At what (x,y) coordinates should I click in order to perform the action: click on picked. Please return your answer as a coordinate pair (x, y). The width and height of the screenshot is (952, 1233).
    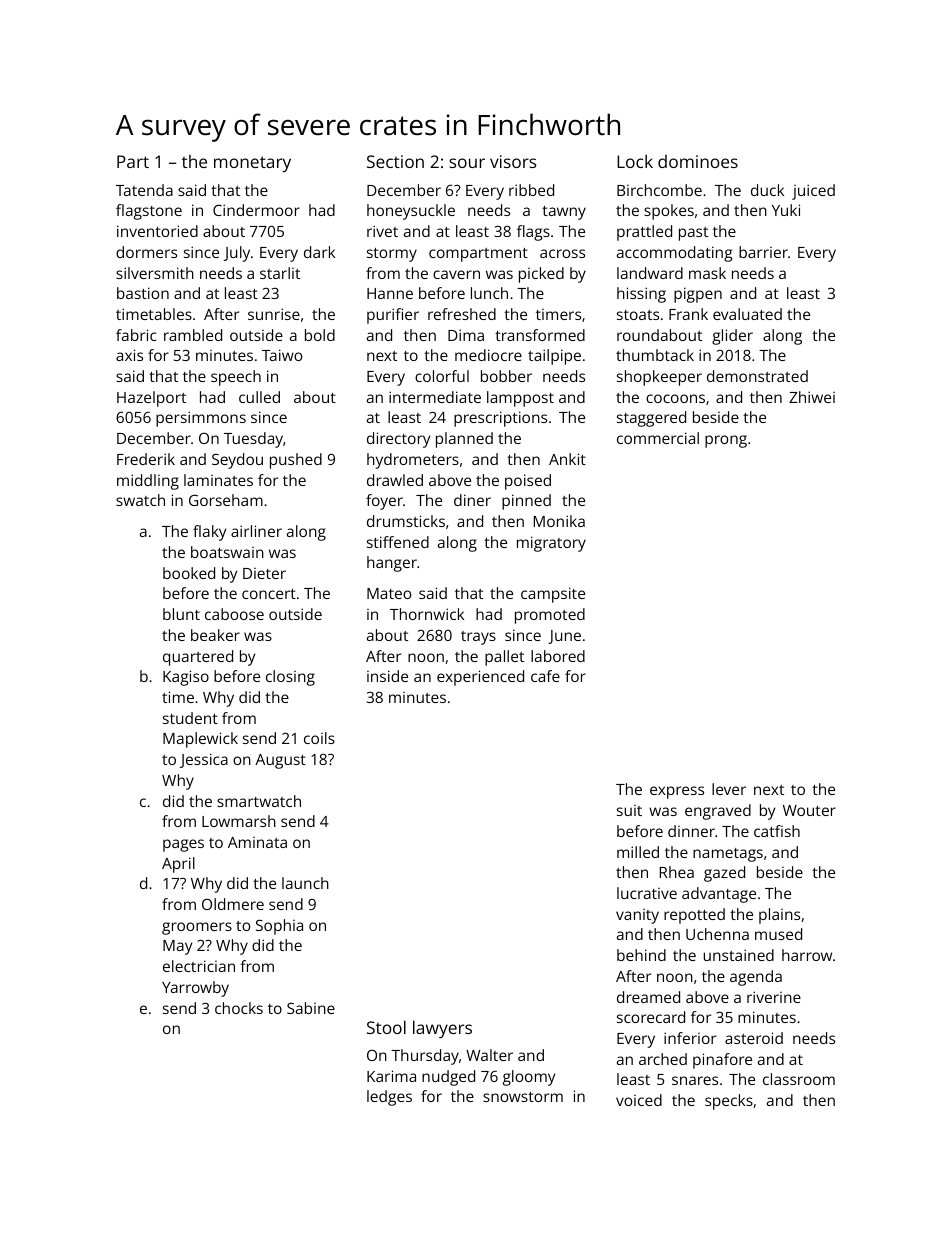
    Looking at the image, I should click on (541, 275).
